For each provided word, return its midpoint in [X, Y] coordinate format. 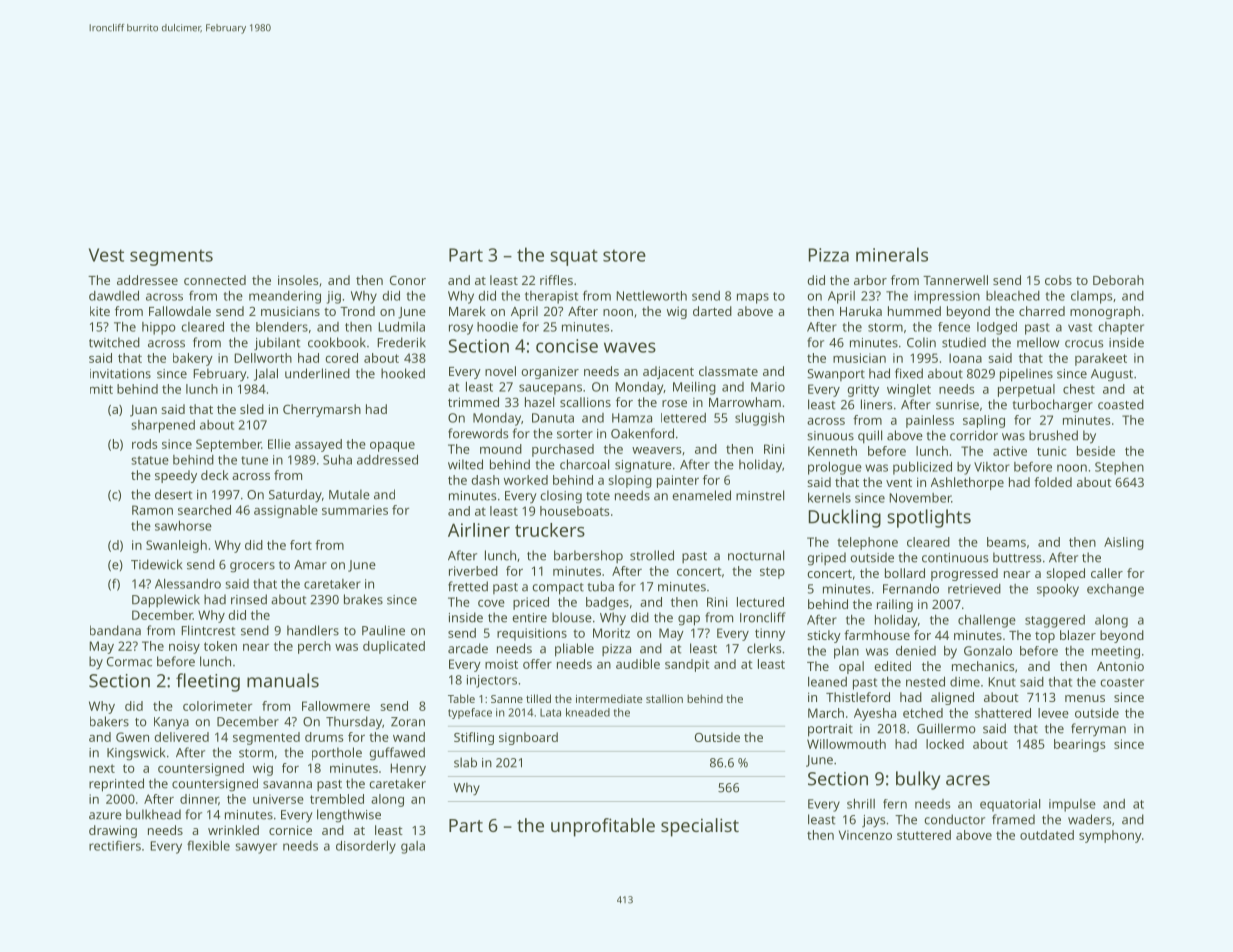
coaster [1122, 682]
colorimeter [217, 706]
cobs [1058, 280]
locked [945, 744]
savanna [287, 785]
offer [537, 664]
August [1112, 375]
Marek [467, 311]
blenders [282, 327]
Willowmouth [846, 744]
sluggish [759, 419]
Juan [143, 411]
